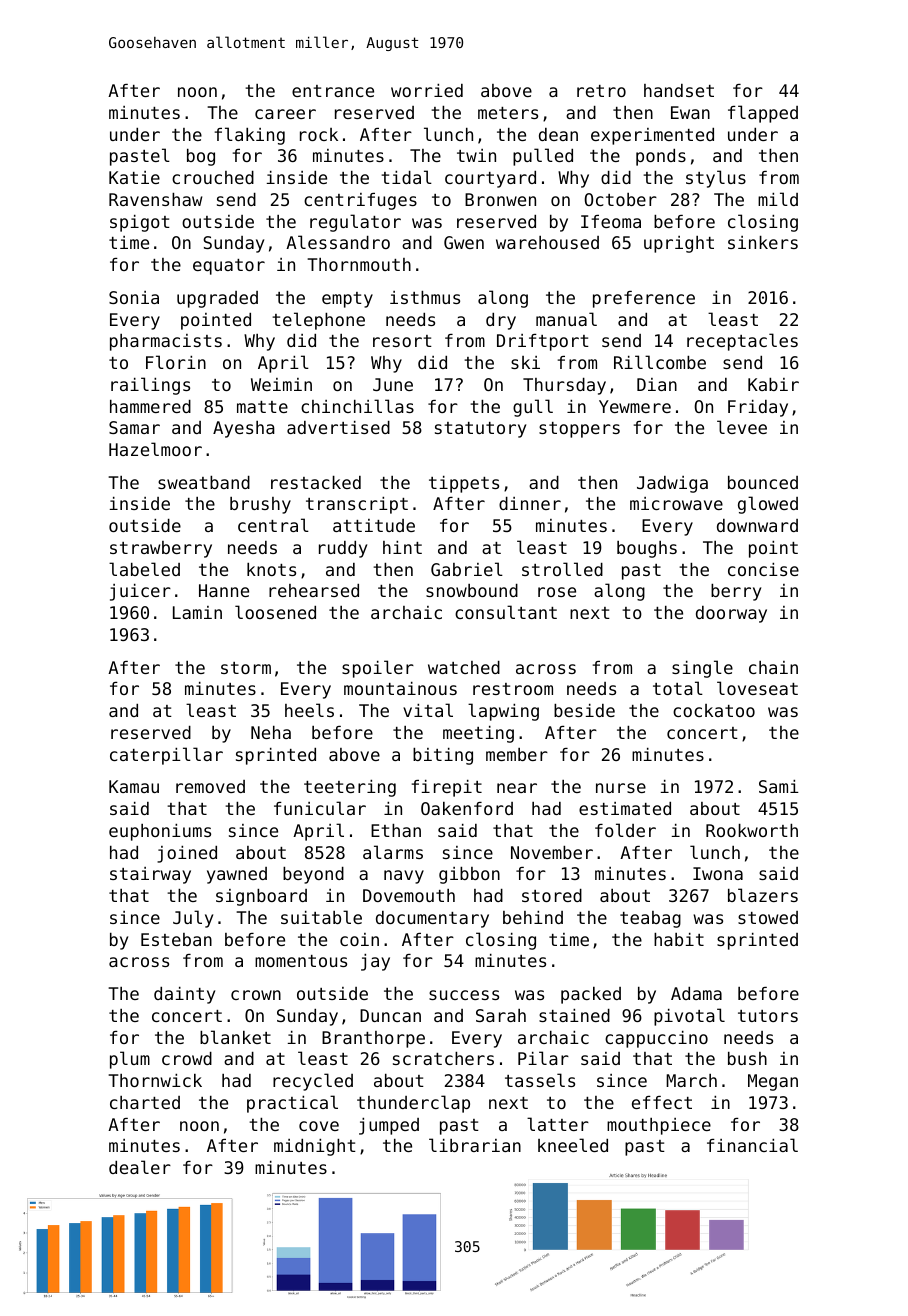 The height and width of the image is (1316, 908). Describe the element at coordinates (285, 114) in the image. I see `career` at that location.
